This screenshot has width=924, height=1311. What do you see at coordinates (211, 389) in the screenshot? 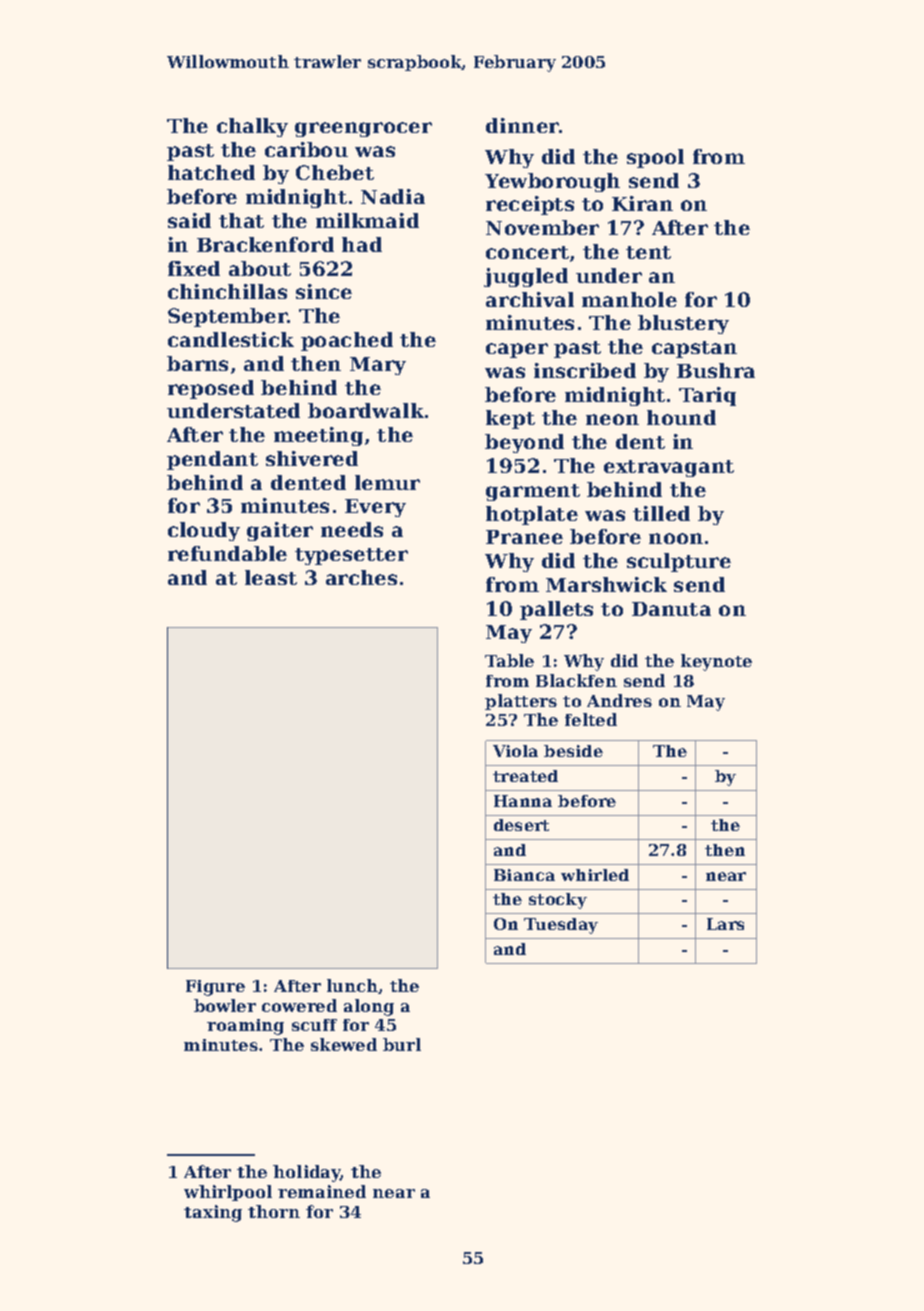
I see `reposed` at bounding box center [211, 389].
